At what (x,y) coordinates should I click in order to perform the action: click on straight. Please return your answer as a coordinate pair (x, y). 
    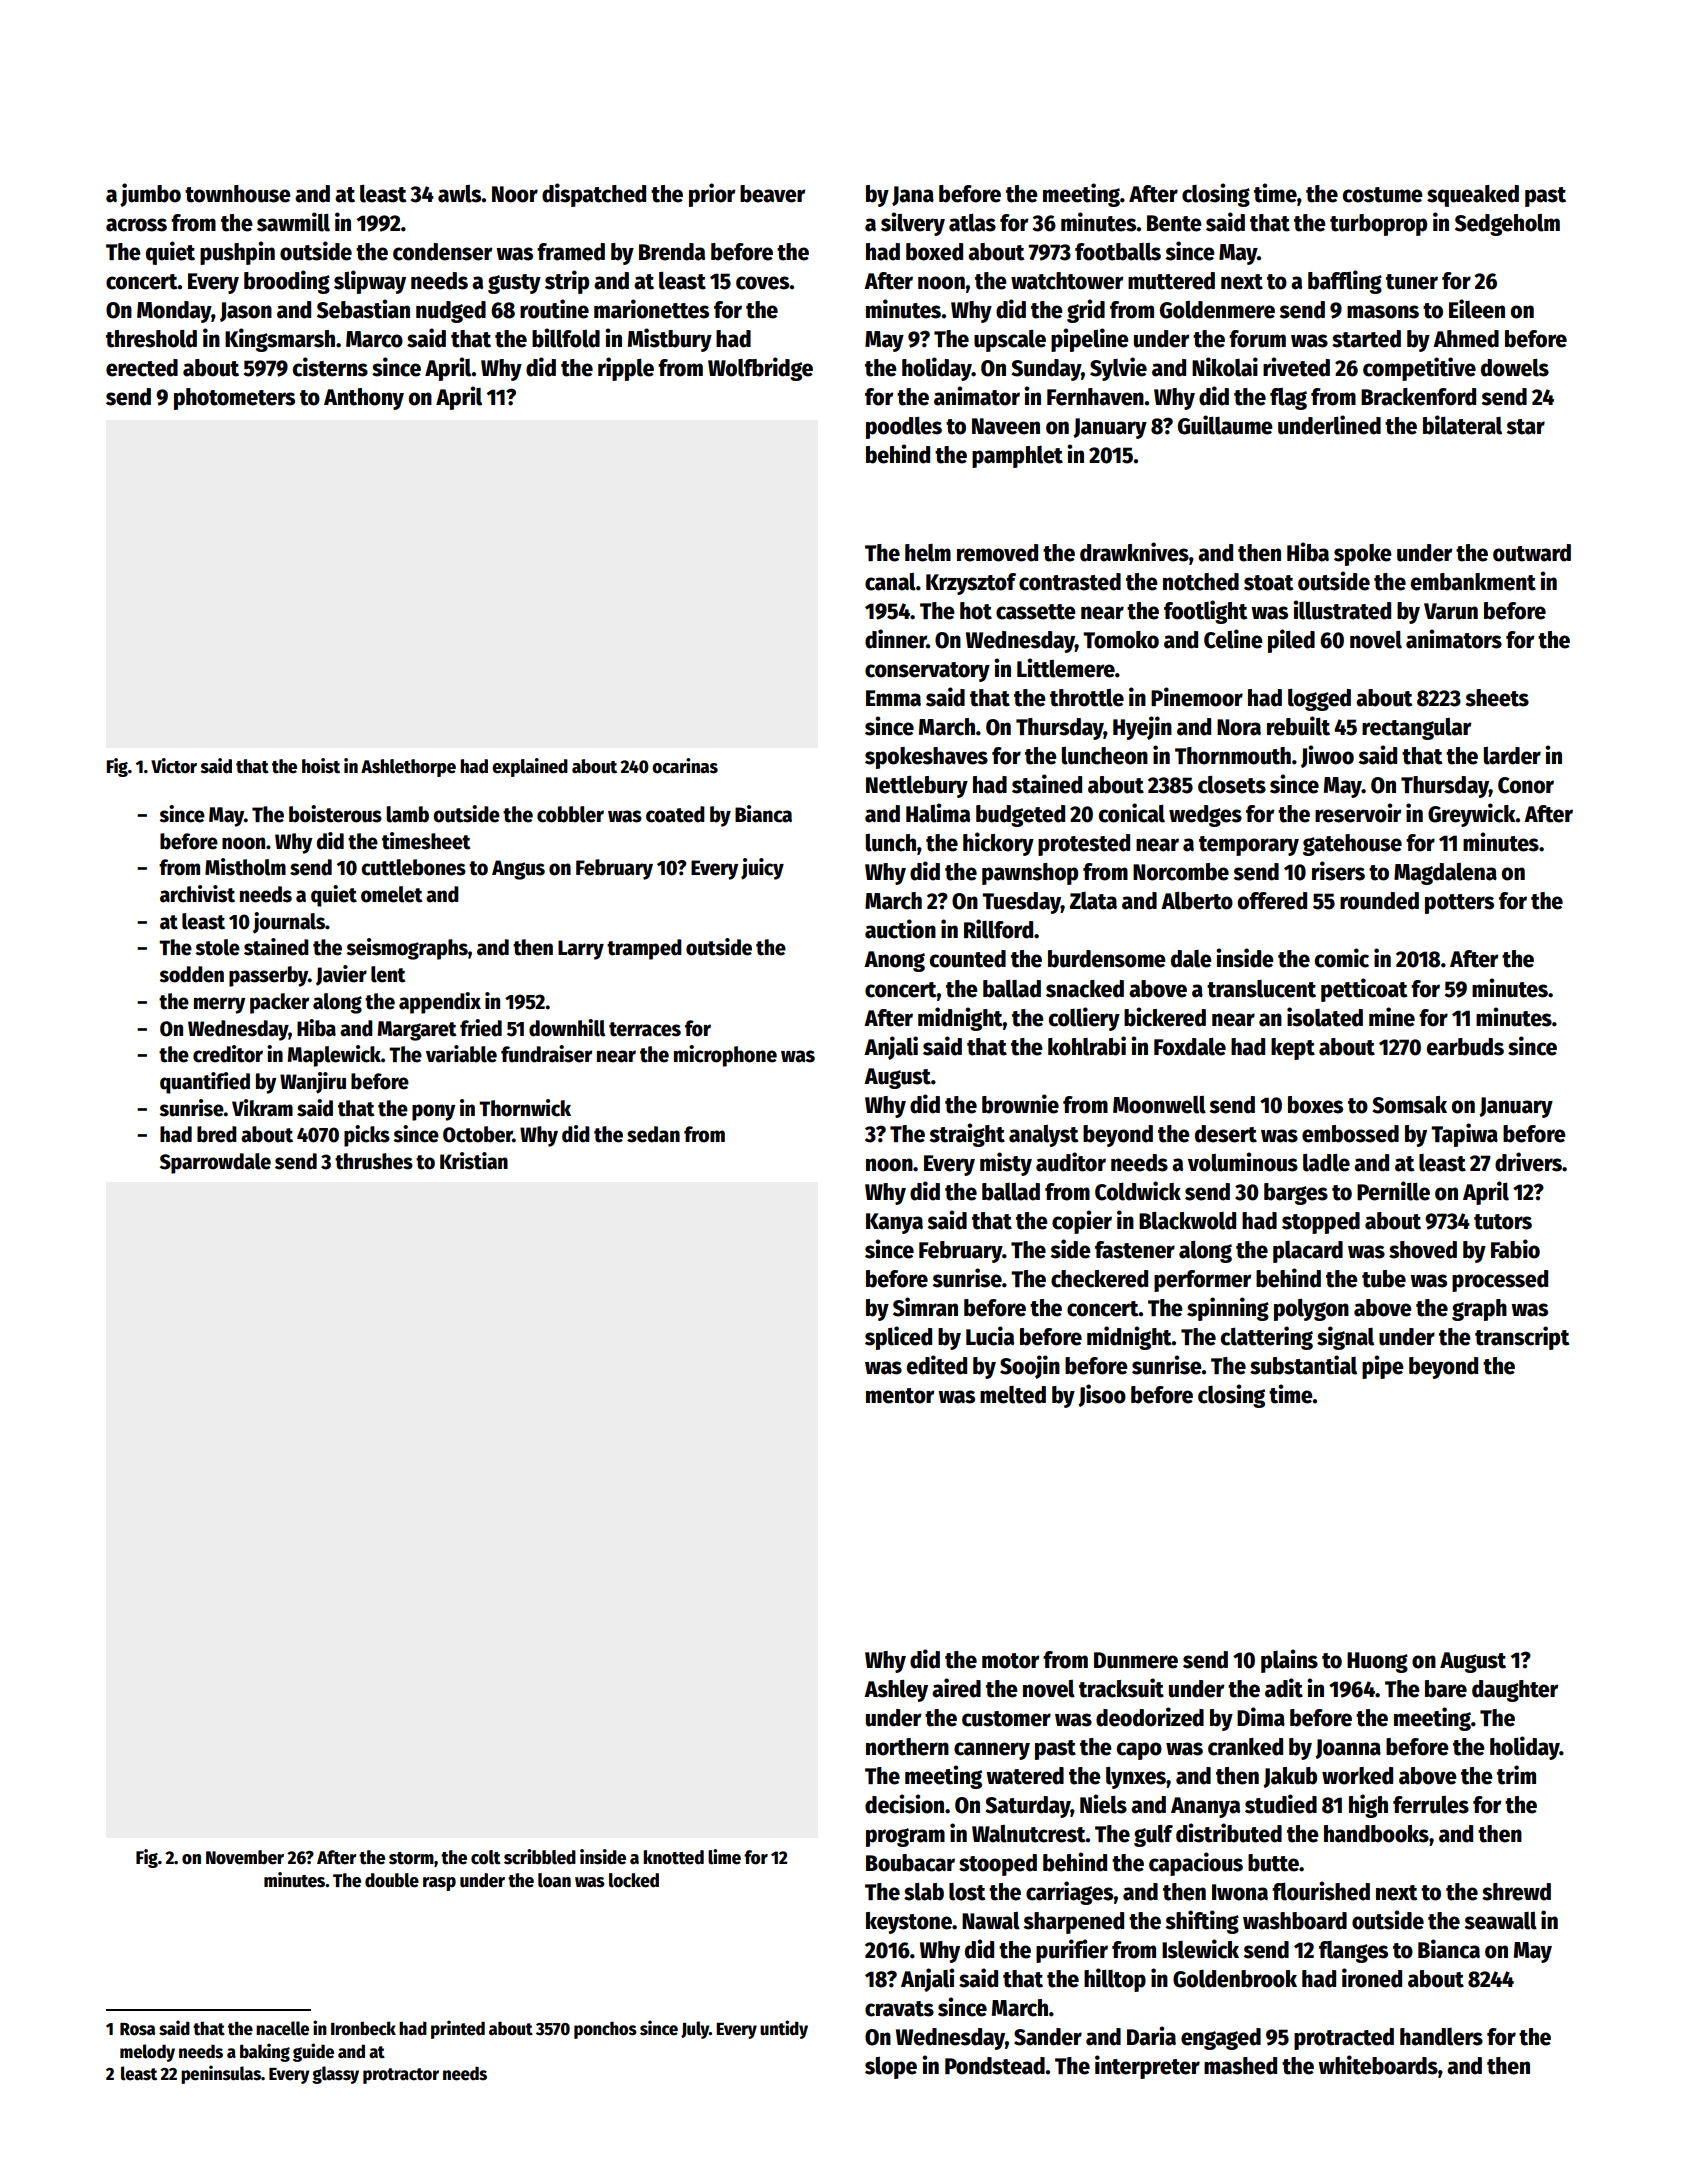
    Looking at the image, I should click on (967, 1135).
